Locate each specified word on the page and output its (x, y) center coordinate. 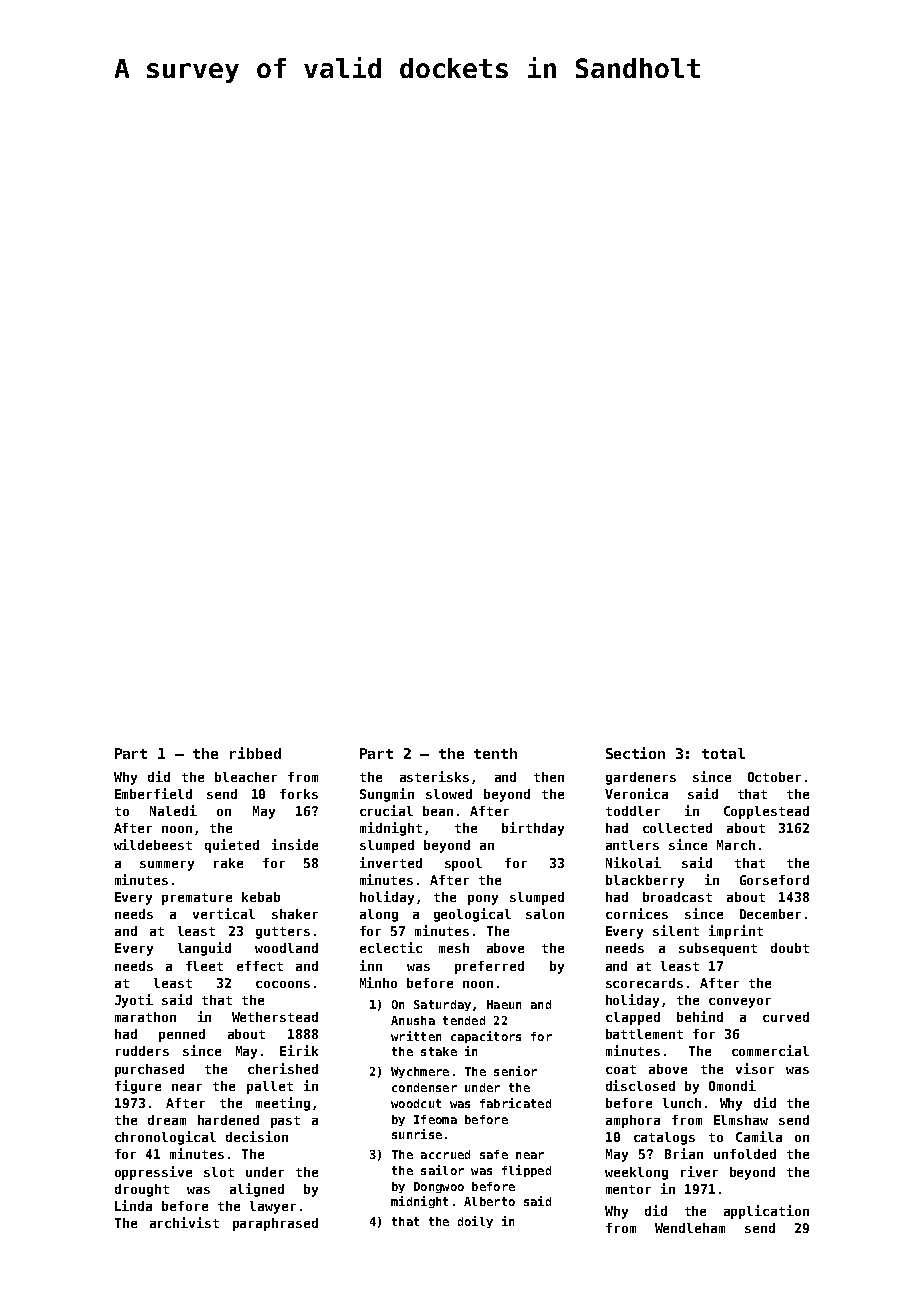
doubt (790, 948)
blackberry (645, 881)
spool (463, 864)
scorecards (644, 983)
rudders (142, 1051)
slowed (449, 794)
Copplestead (766, 812)
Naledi (173, 810)
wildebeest (153, 844)
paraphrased (275, 1224)
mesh (454, 948)
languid (204, 949)
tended (464, 1020)
